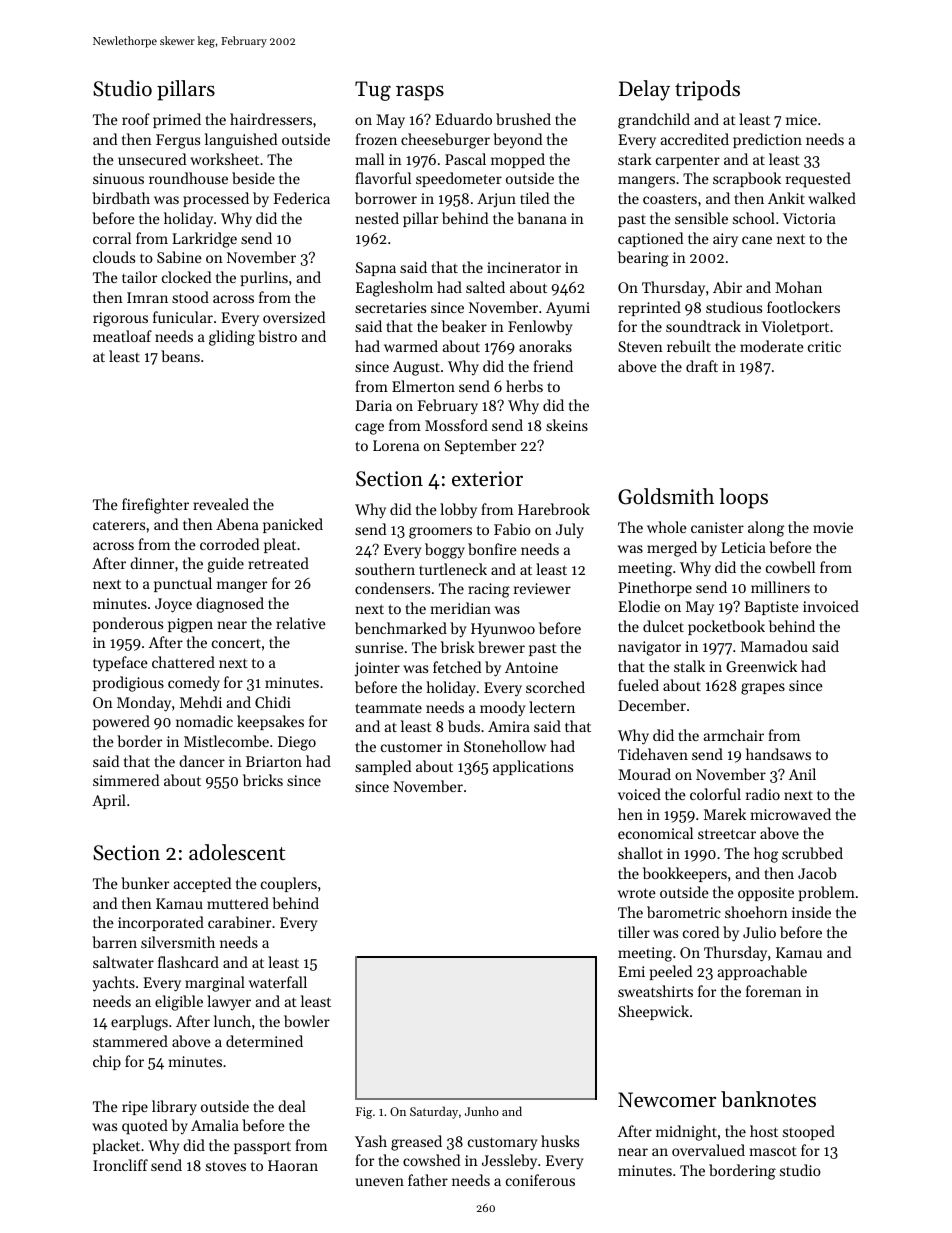 This screenshot has height=1233, width=952. Describe the element at coordinates (802, 774) in the screenshot. I see `Anil` at that location.
